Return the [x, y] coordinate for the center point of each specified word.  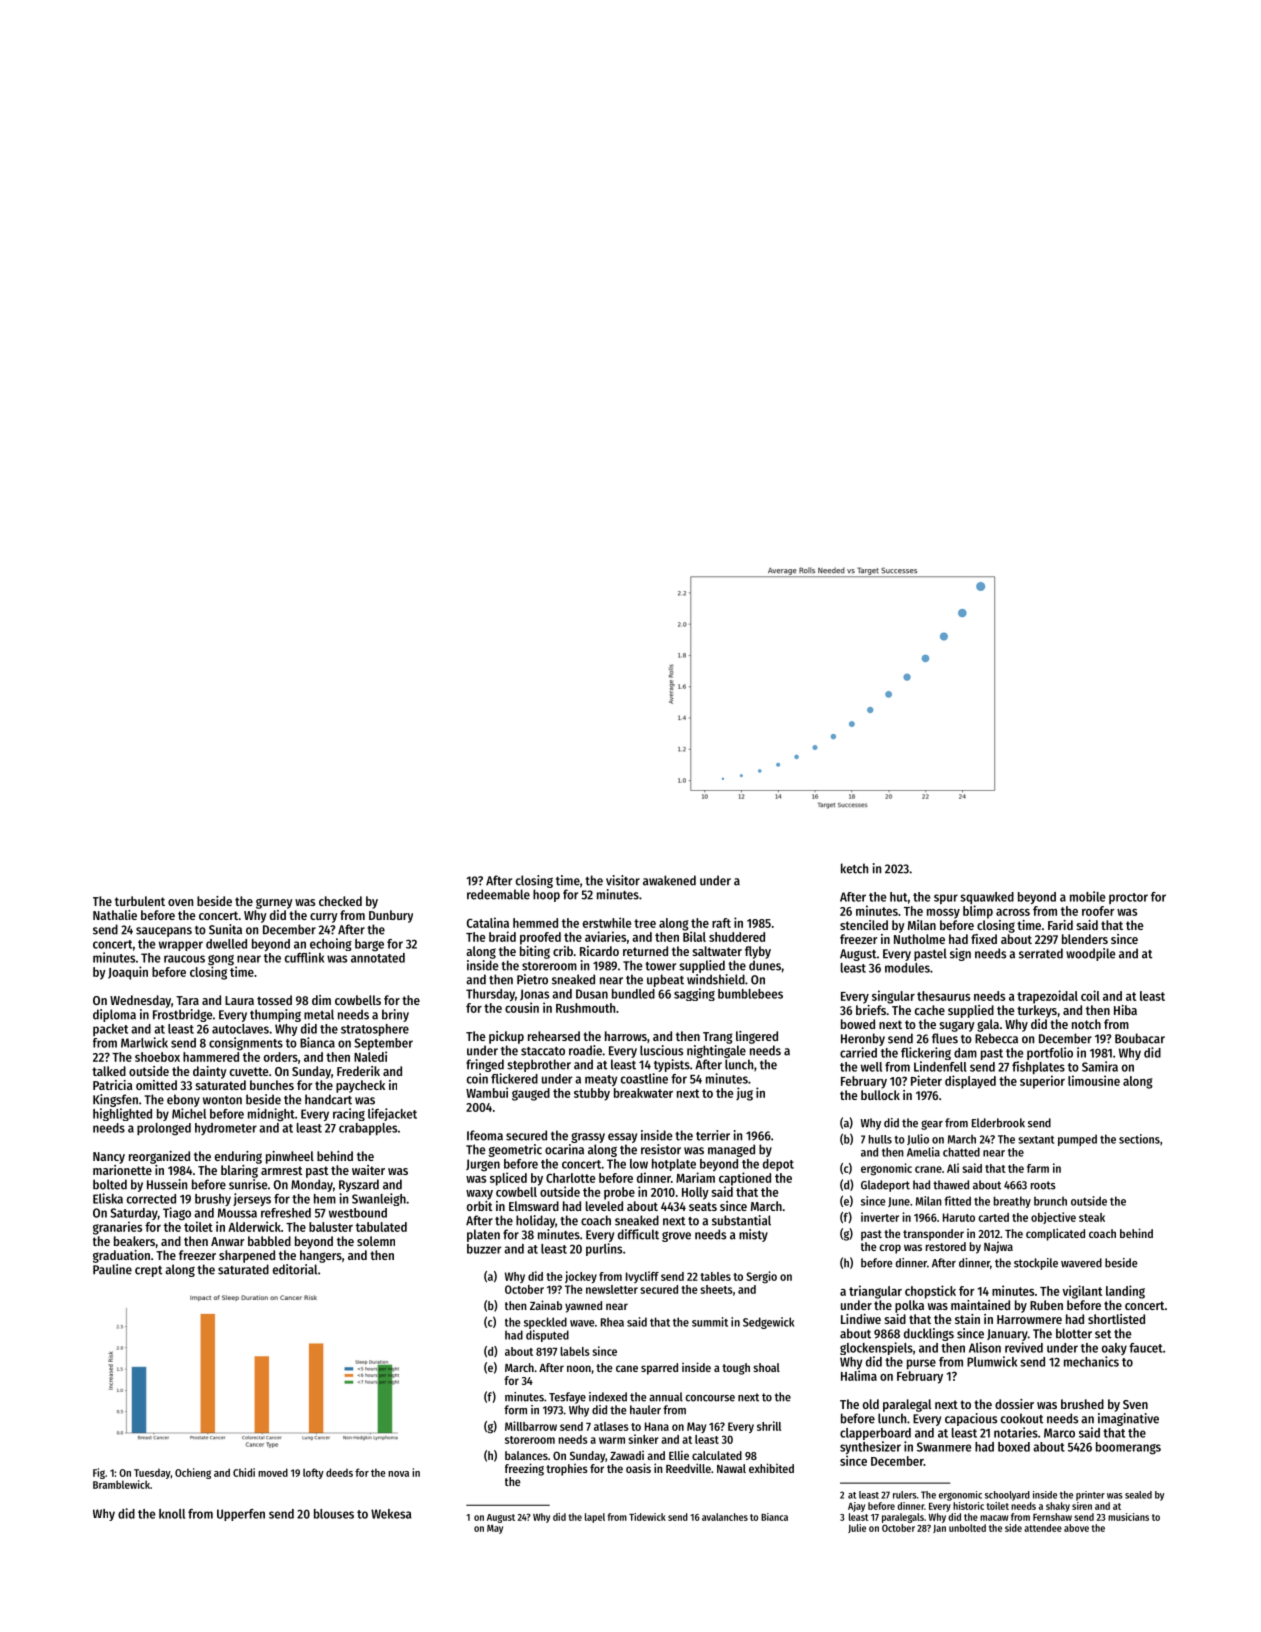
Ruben [1046, 1305]
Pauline [112, 1269]
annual [666, 1397]
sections [1139, 1139]
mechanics [1091, 1361]
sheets [716, 1289]
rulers [905, 1495]
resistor [661, 1149]
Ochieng [193, 1473]
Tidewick [647, 1517]
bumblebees [750, 994]
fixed [984, 939]
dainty [210, 1072]
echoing [331, 944]
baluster [331, 1227]
